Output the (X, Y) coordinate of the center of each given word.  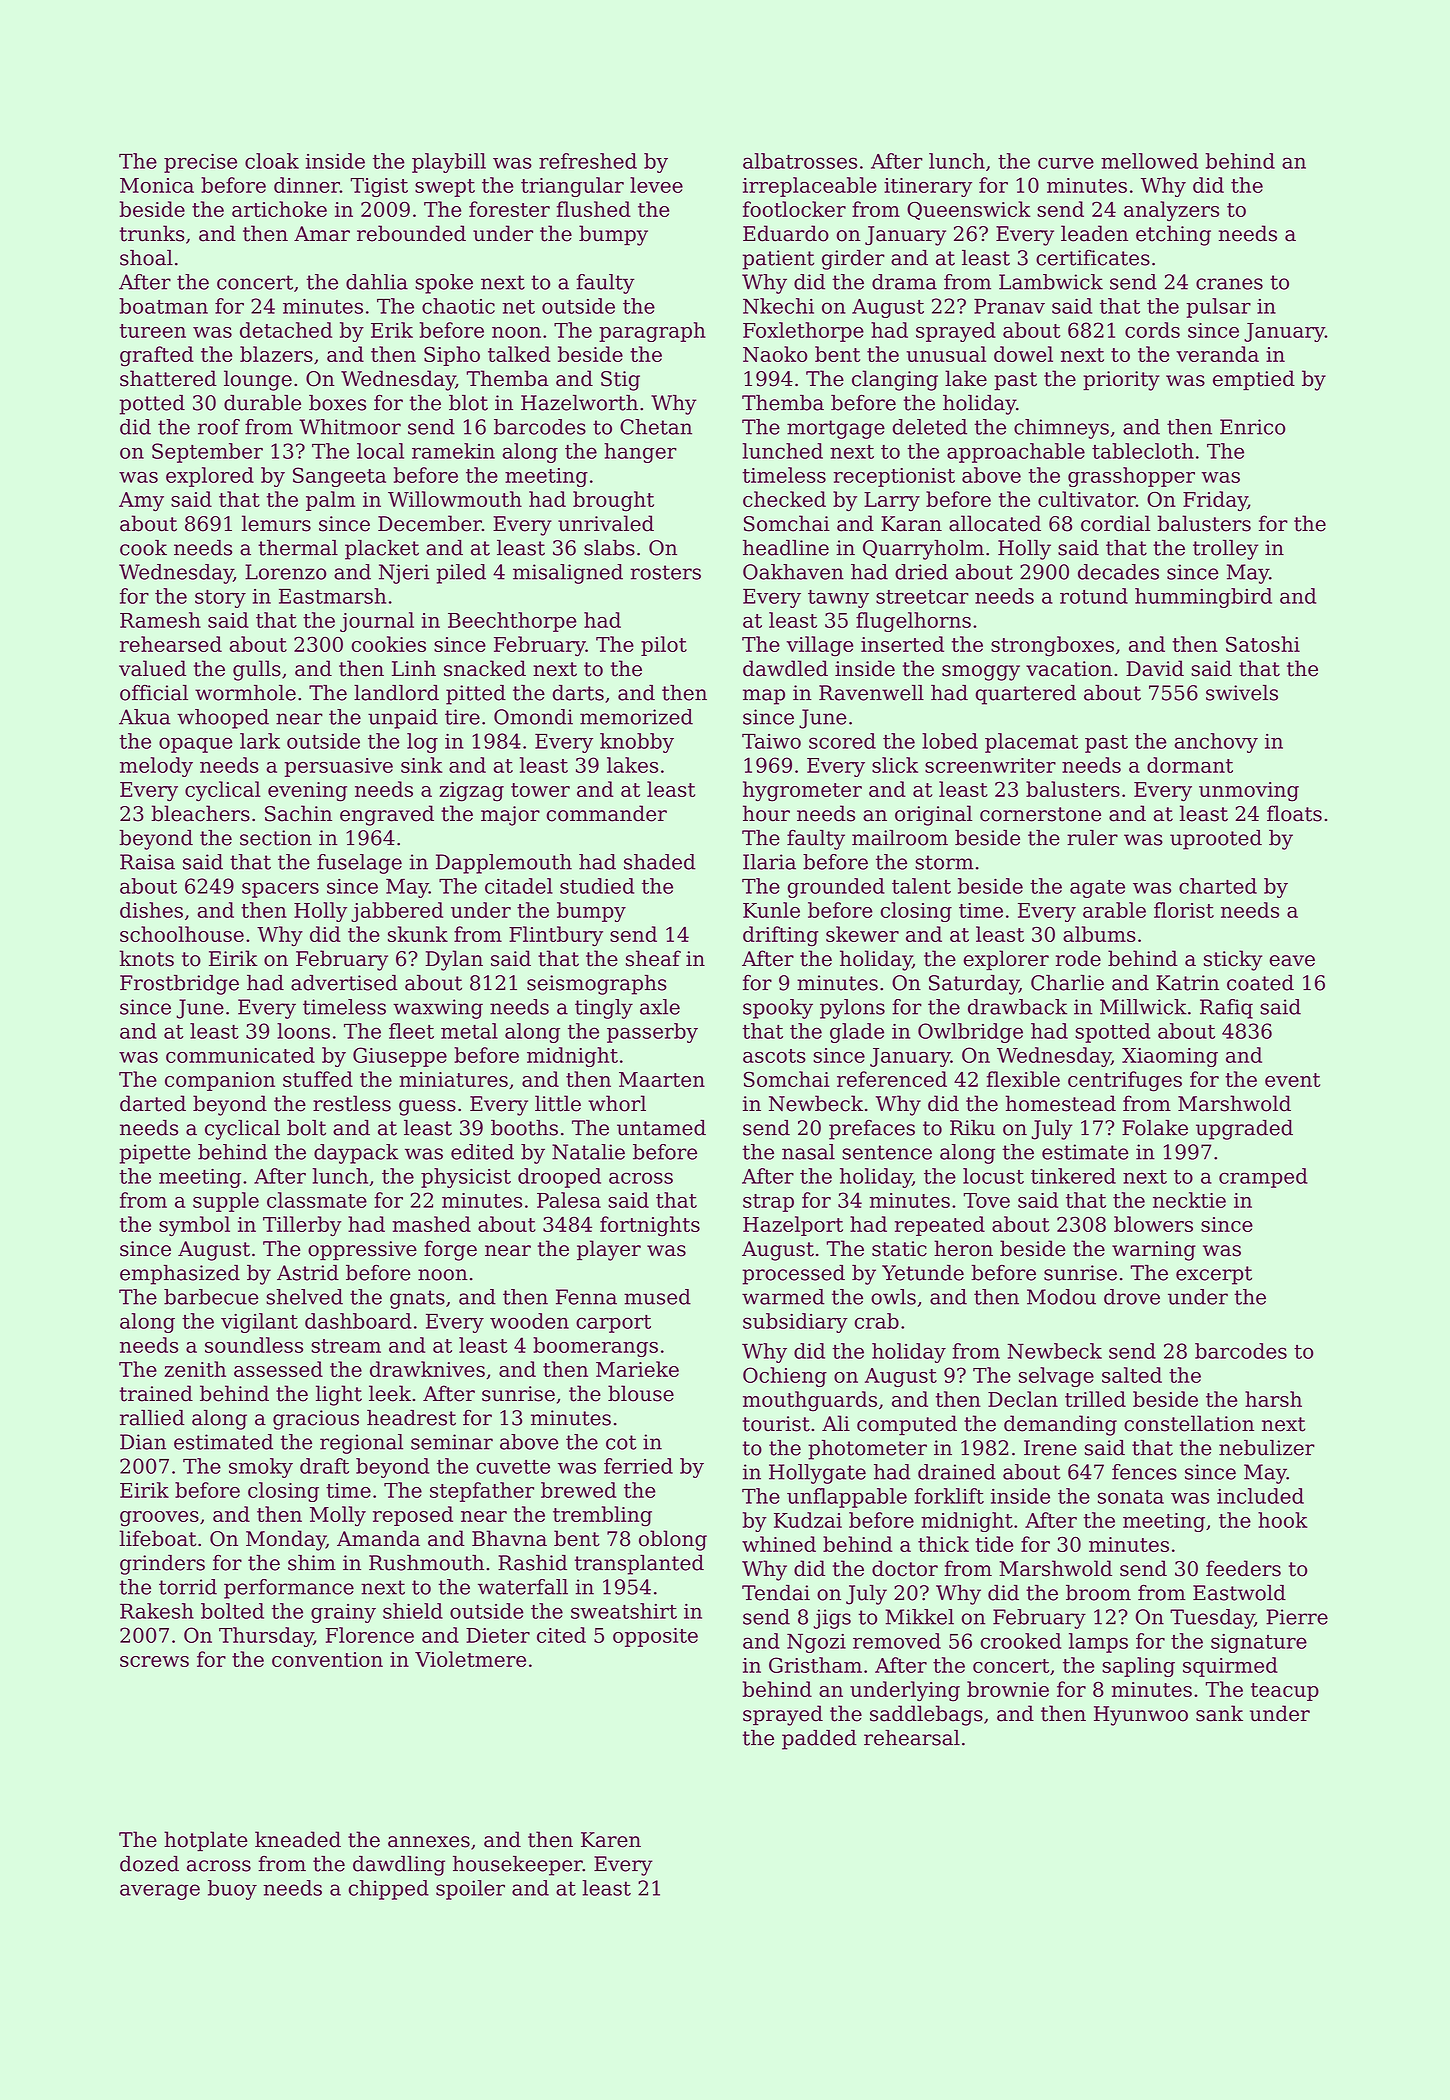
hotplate (206, 1841)
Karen (611, 1840)
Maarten (662, 1079)
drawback (1017, 1007)
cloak (272, 161)
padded (819, 1739)
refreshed (588, 161)
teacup (1285, 1692)
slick (895, 765)
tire (462, 717)
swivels (1242, 693)
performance (289, 1589)
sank (1219, 1713)
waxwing (438, 1009)
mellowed (1149, 161)
